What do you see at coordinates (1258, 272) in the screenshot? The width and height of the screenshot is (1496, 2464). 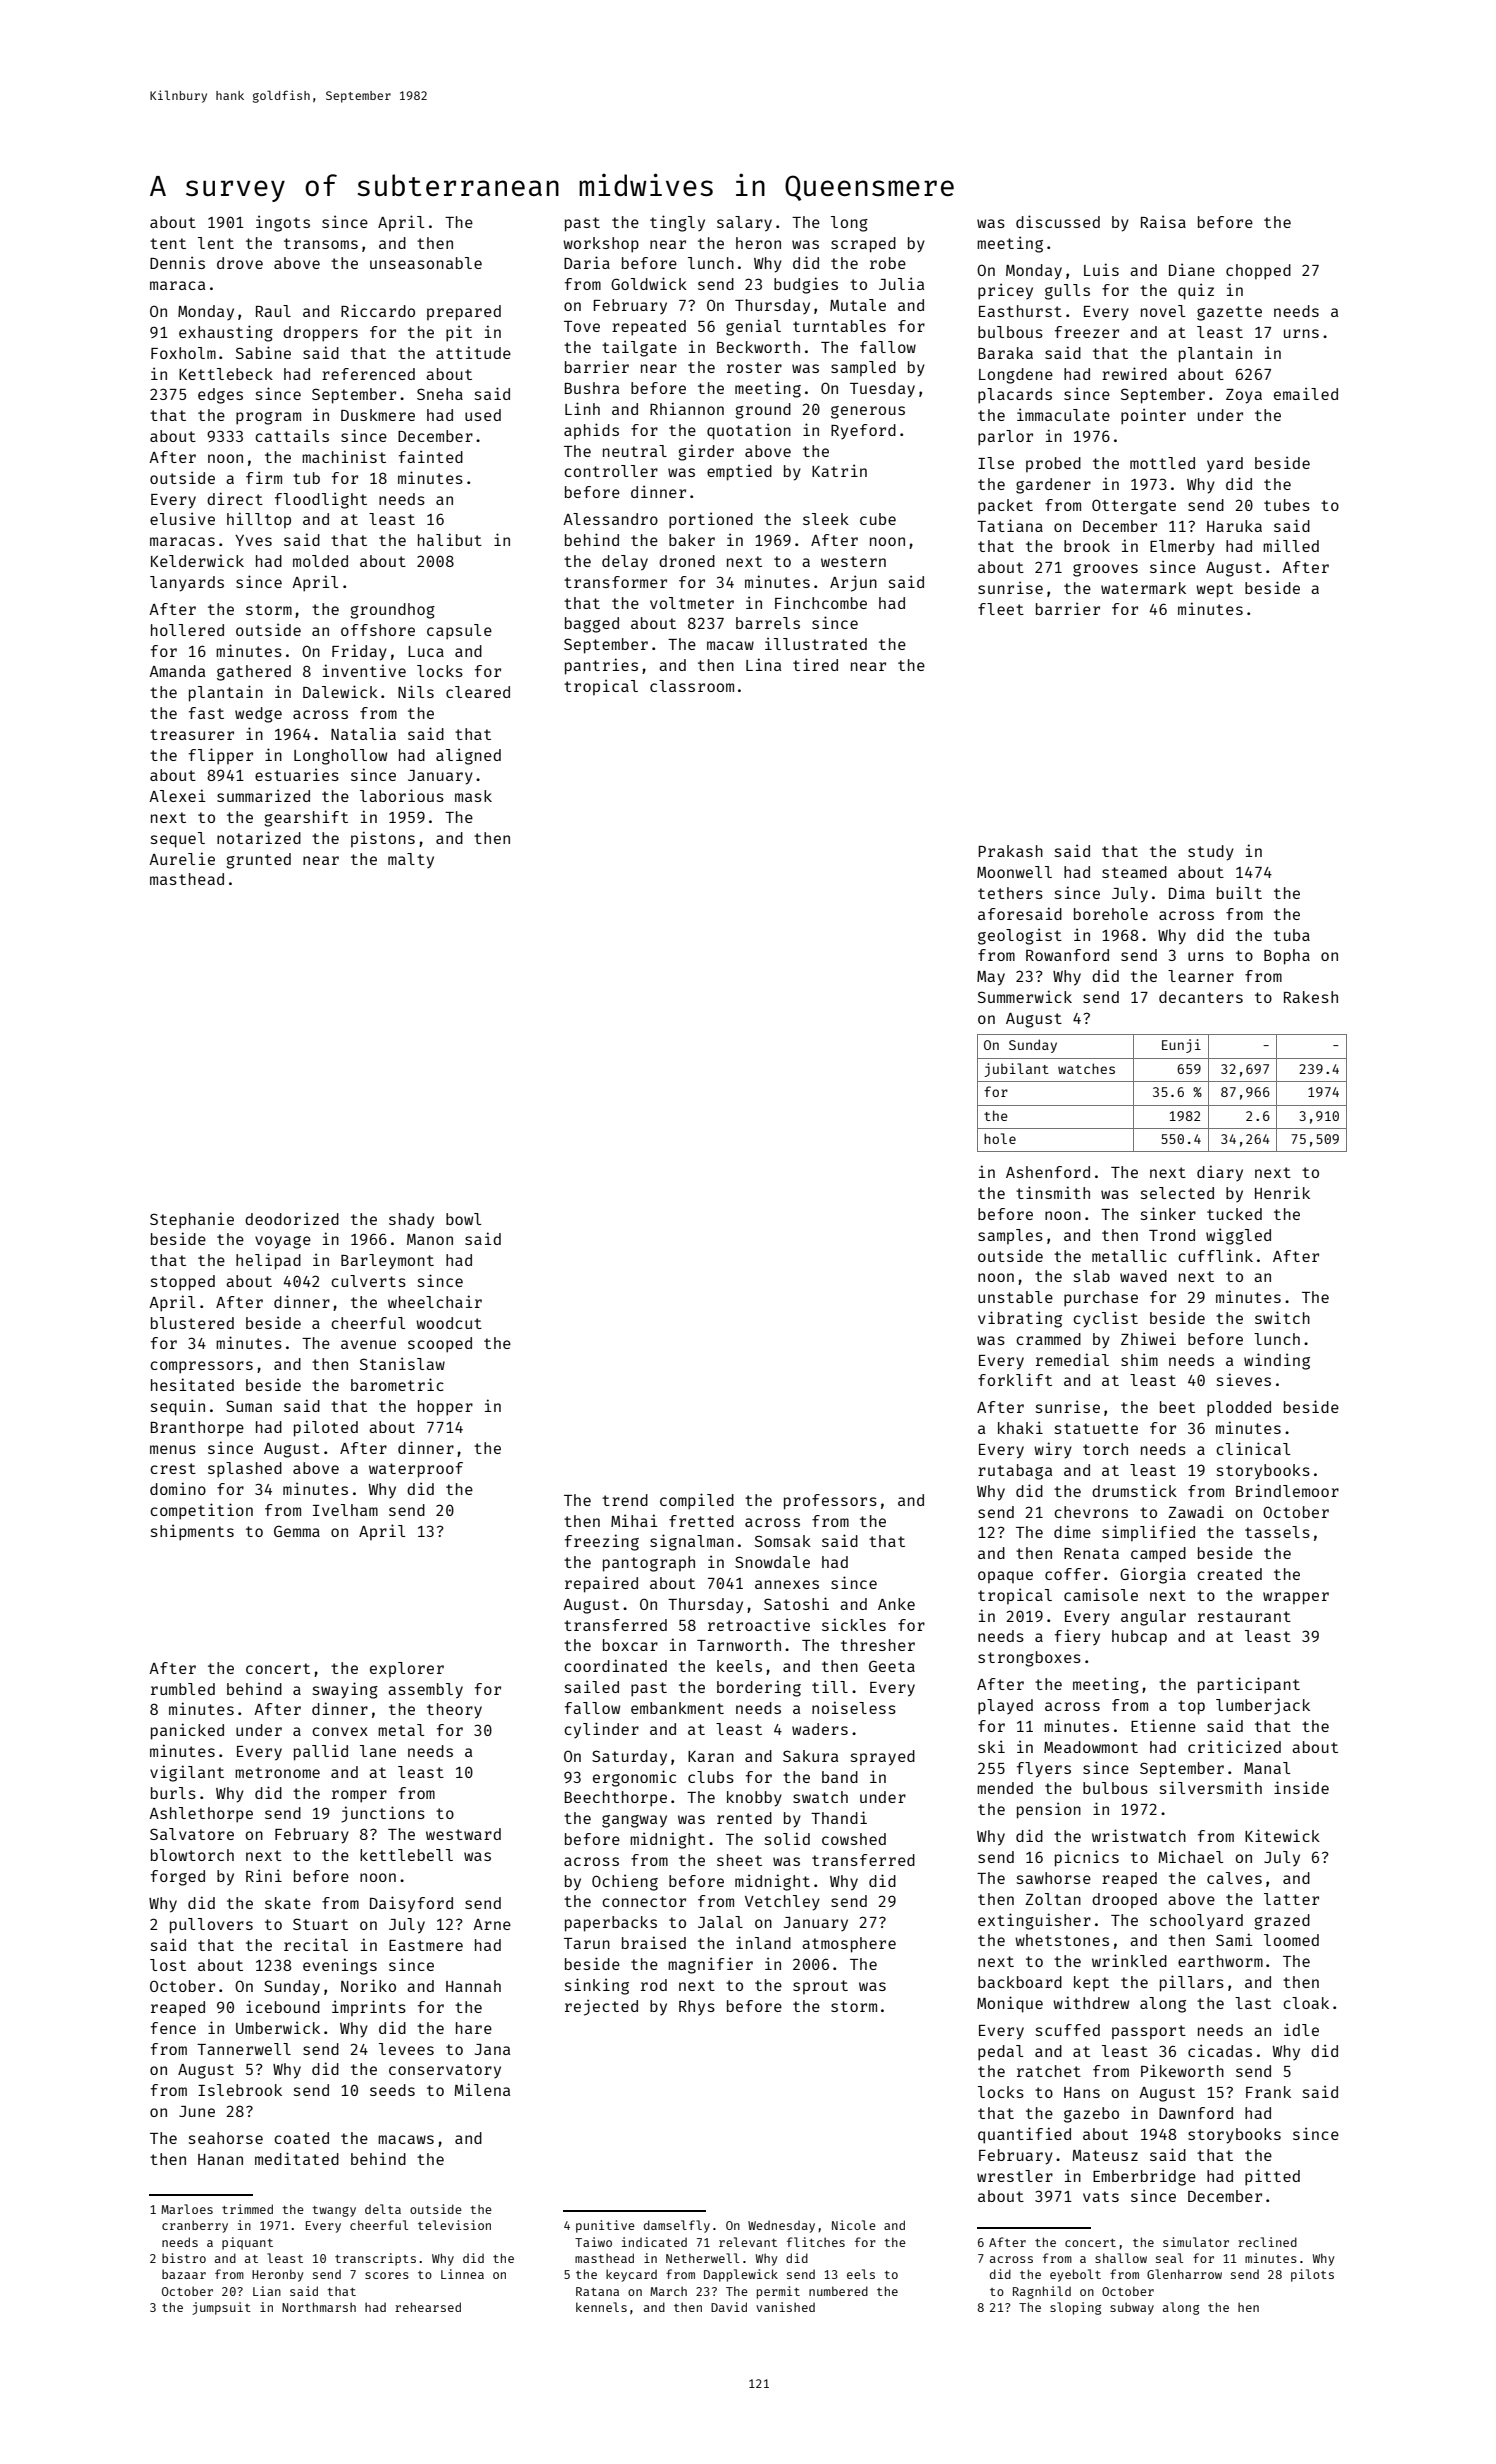 I see `chopped` at bounding box center [1258, 272].
